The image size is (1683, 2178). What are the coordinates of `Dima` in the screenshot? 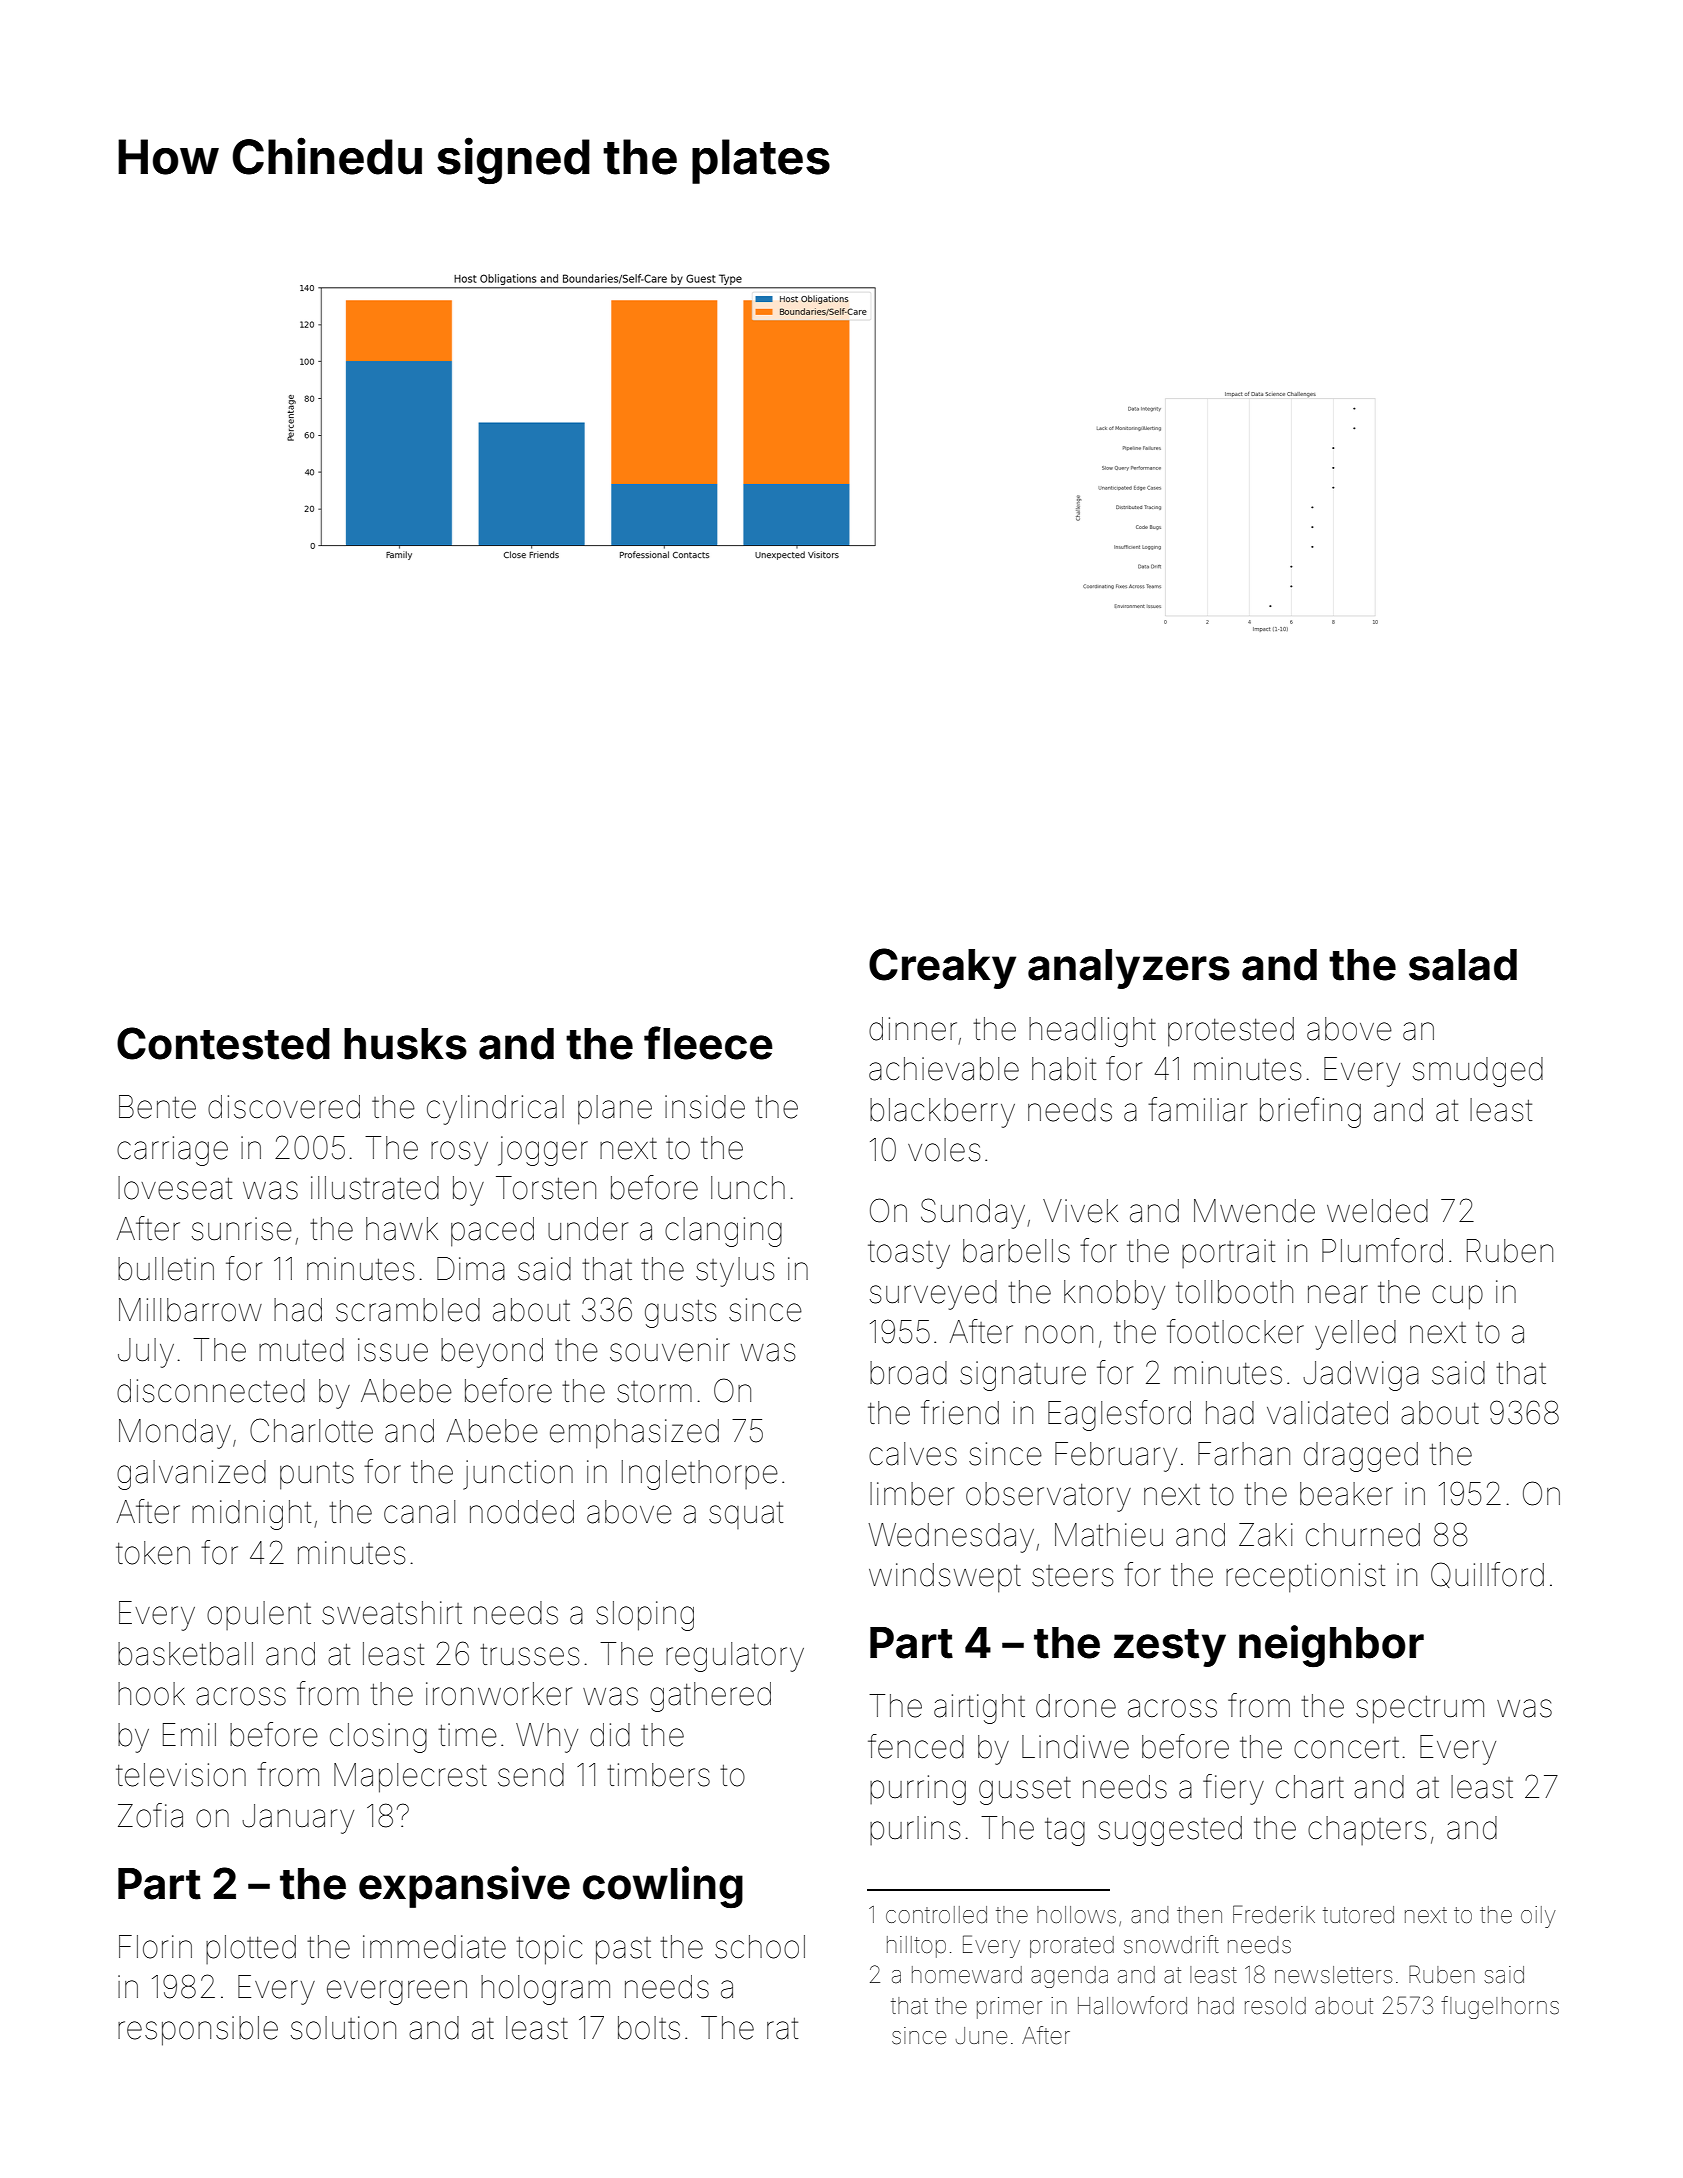 It's located at (471, 1269).
